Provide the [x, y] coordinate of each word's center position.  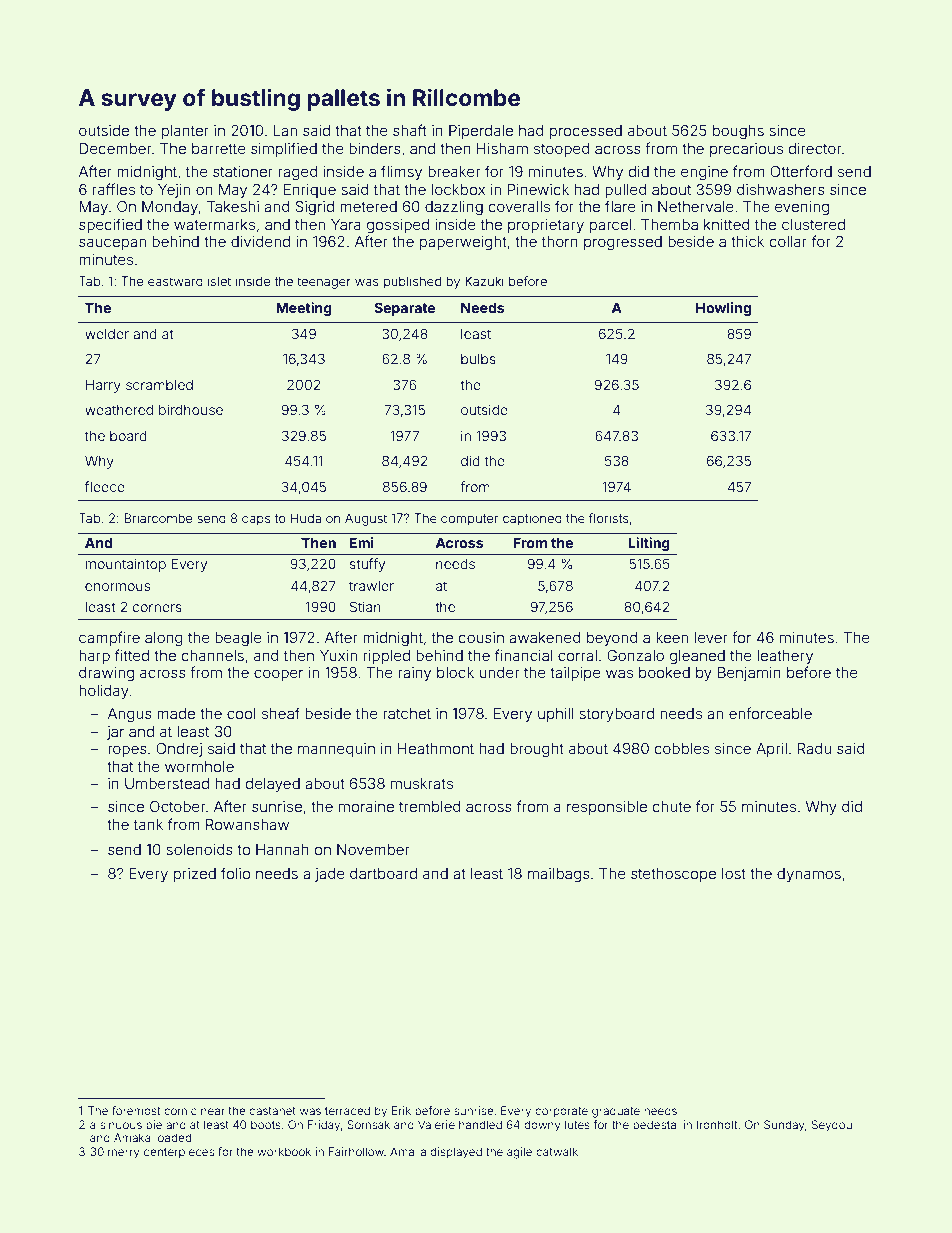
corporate [561, 1112]
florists [609, 518]
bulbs [478, 359]
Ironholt [717, 1124]
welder [107, 334]
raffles [114, 189]
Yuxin [338, 655]
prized [195, 875]
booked [664, 672]
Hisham [502, 148]
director [815, 148]
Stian [365, 606]
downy [542, 1126]
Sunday [784, 1126]
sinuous [121, 1124]
